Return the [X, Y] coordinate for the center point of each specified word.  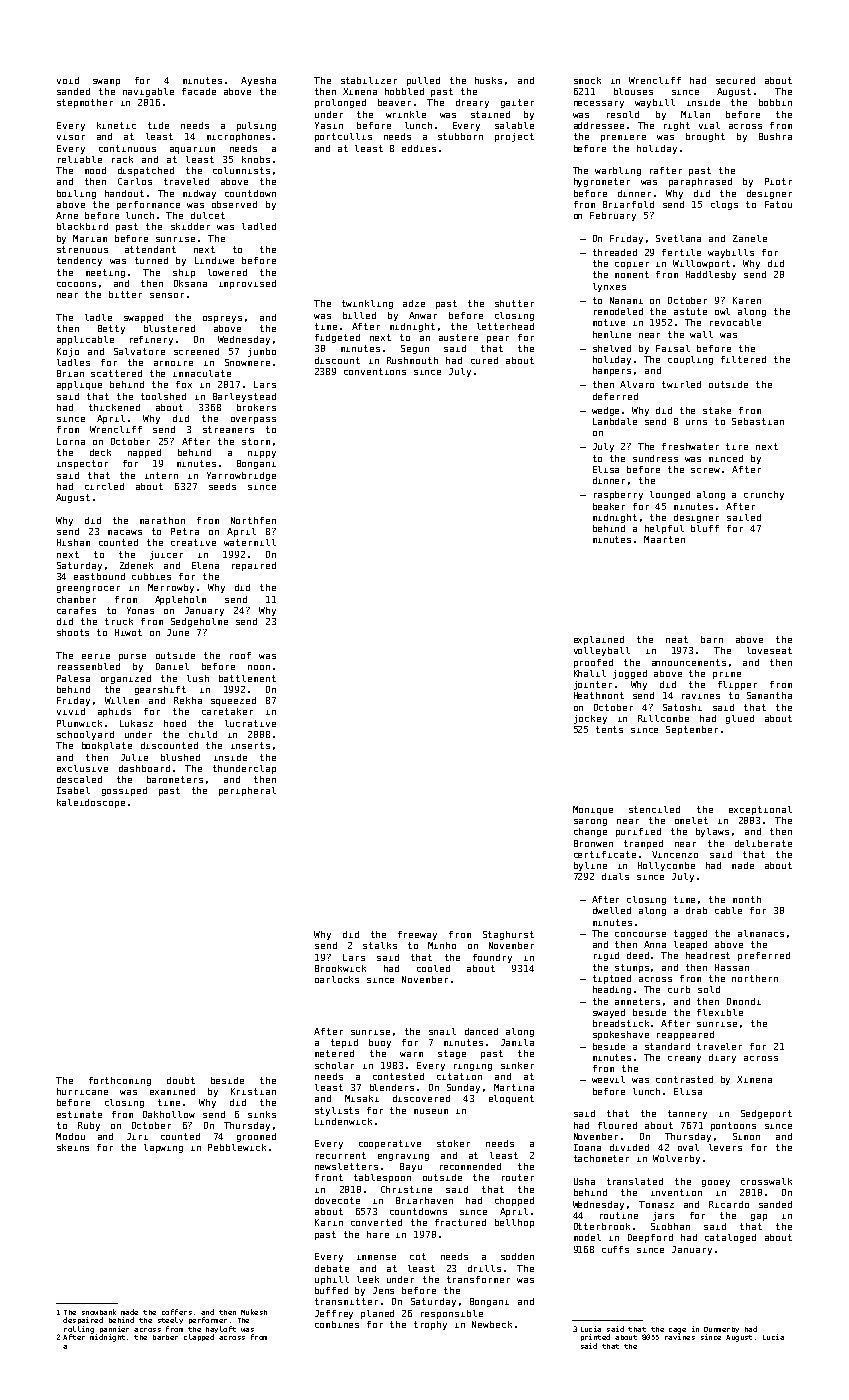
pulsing [256, 126]
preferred [764, 956]
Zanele [750, 238]
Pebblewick [237, 1147]
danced [481, 1031]
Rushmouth [412, 360]
